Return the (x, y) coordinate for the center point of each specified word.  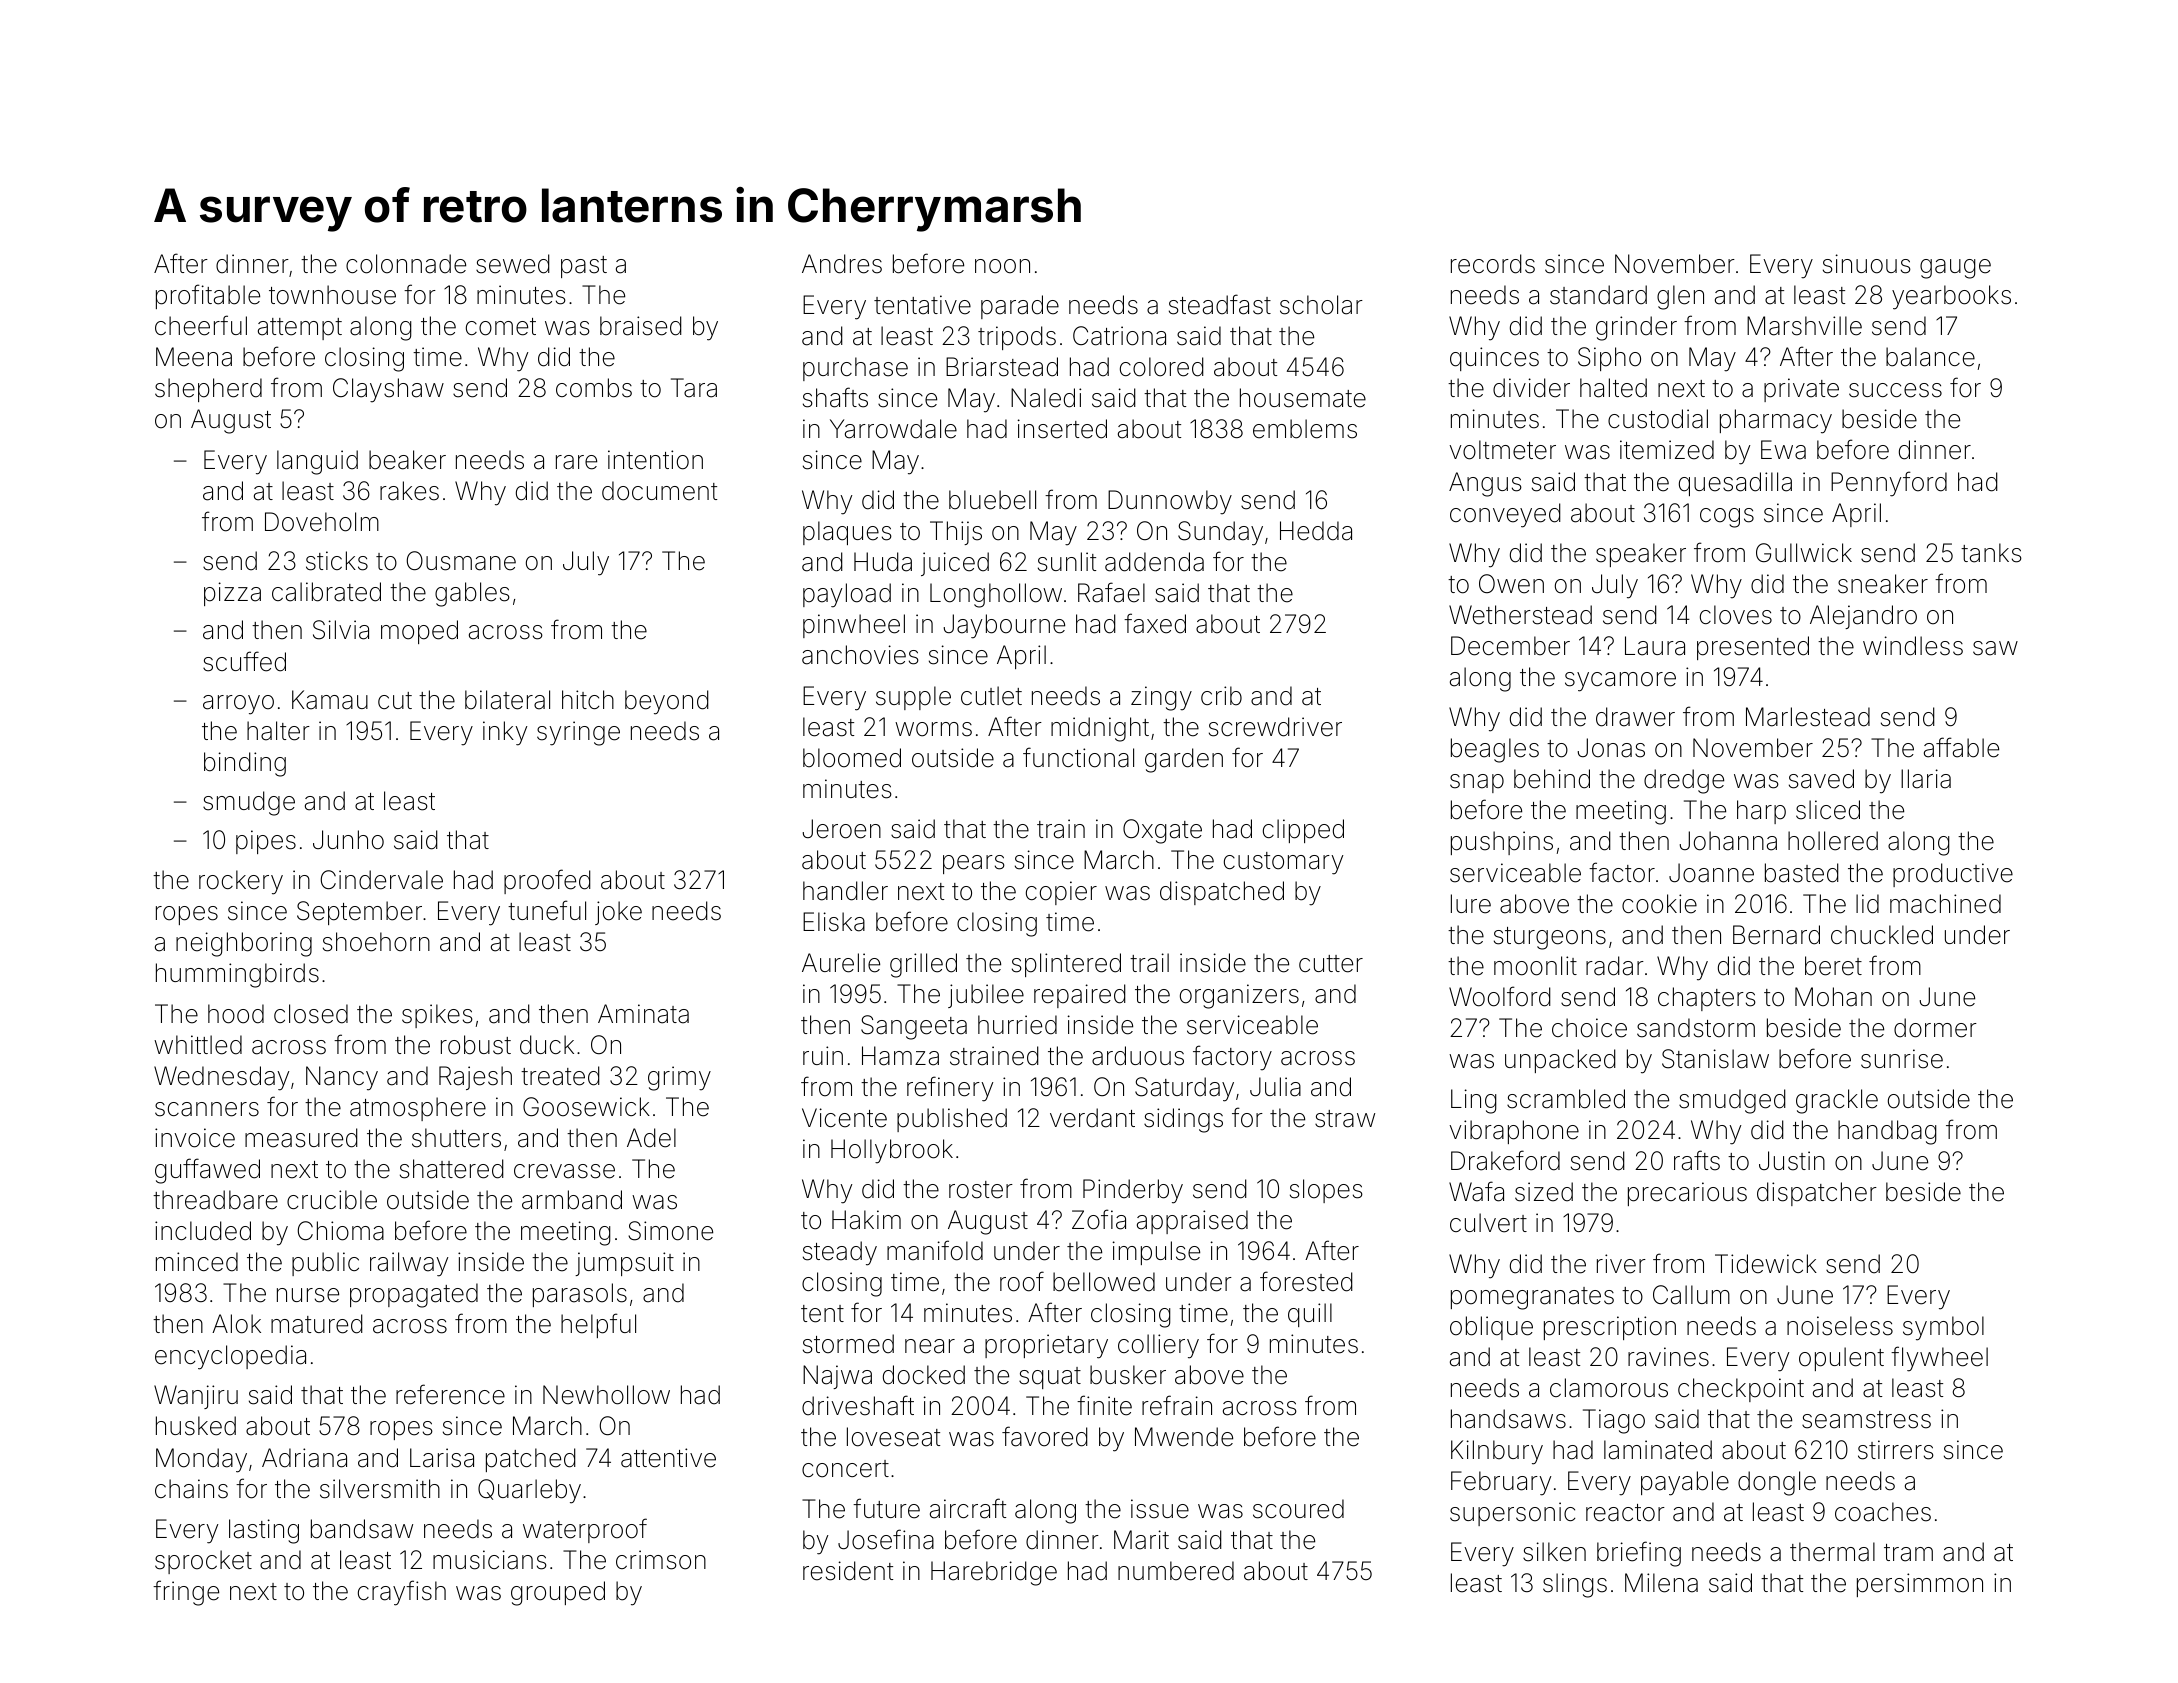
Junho (348, 840)
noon (1002, 266)
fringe (186, 1593)
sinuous (1867, 264)
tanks (1991, 553)
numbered (1176, 1571)
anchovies (860, 655)
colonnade (406, 264)
